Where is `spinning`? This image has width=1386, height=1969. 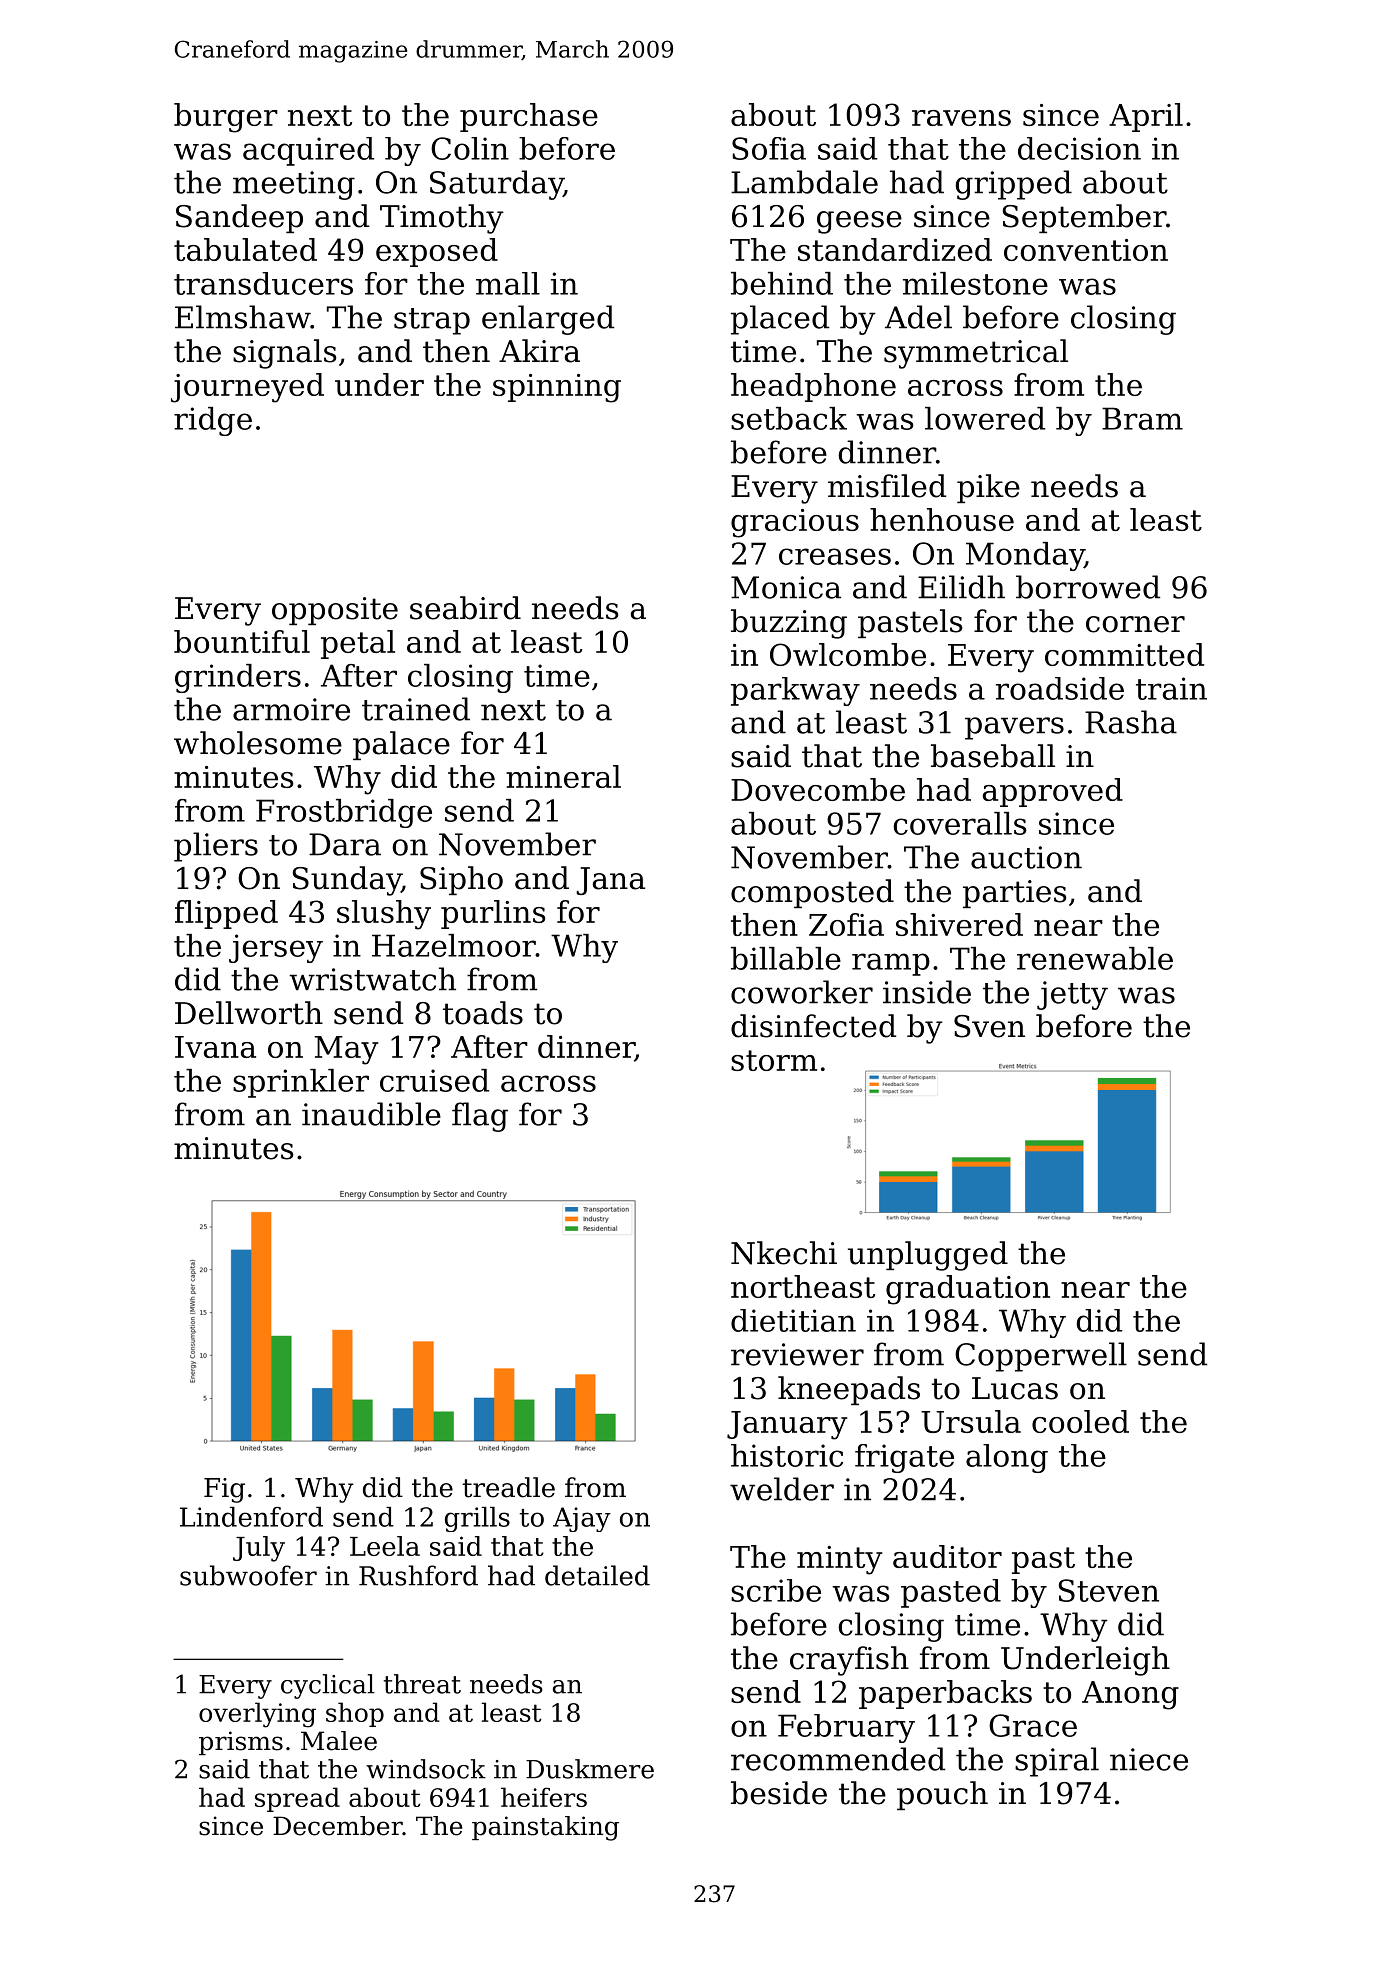 spinning is located at coordinates (557, 388).
